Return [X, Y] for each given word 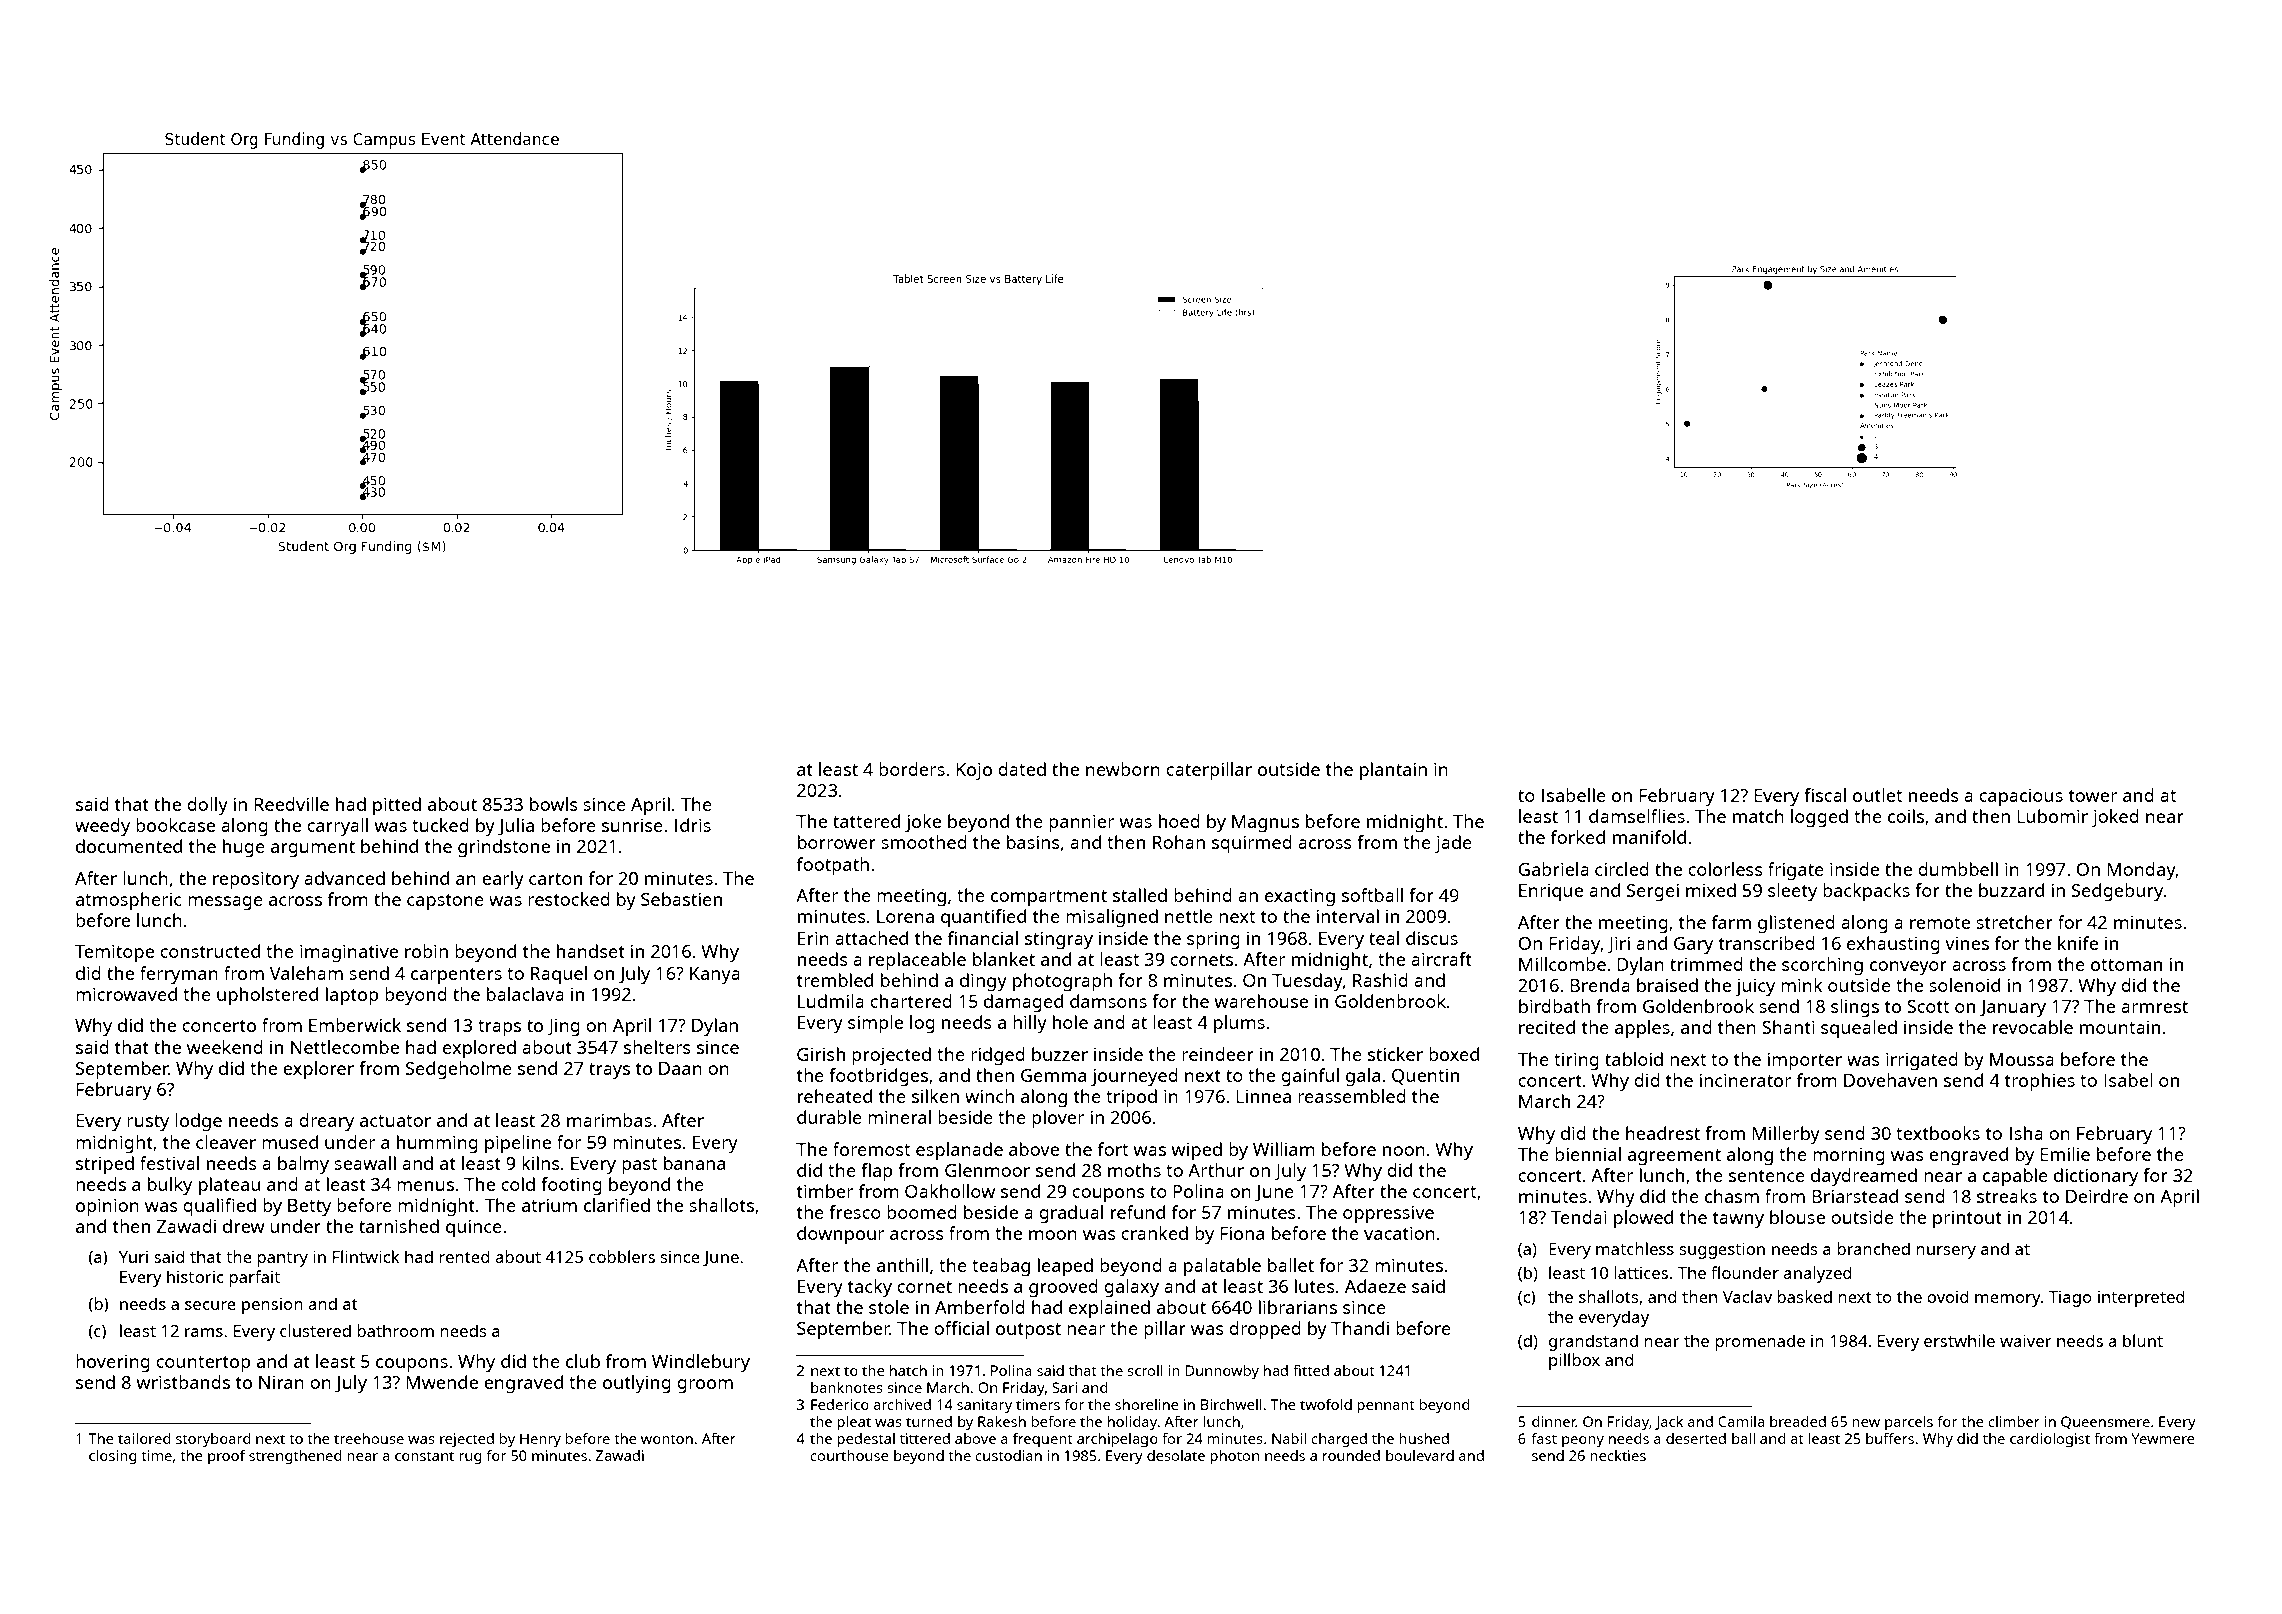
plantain [1393, 771]
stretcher [2014, 922]
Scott [1928, 1006]
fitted [1311, 1370]
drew [244, 1226]
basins [1033, 842]
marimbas [609, 1120]
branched [1873, 1248]
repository [256, 880]
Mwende [442, 1382]
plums [1239, 1024]
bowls [554, 804]
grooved [1063, 1288]
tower [2093, 796]
